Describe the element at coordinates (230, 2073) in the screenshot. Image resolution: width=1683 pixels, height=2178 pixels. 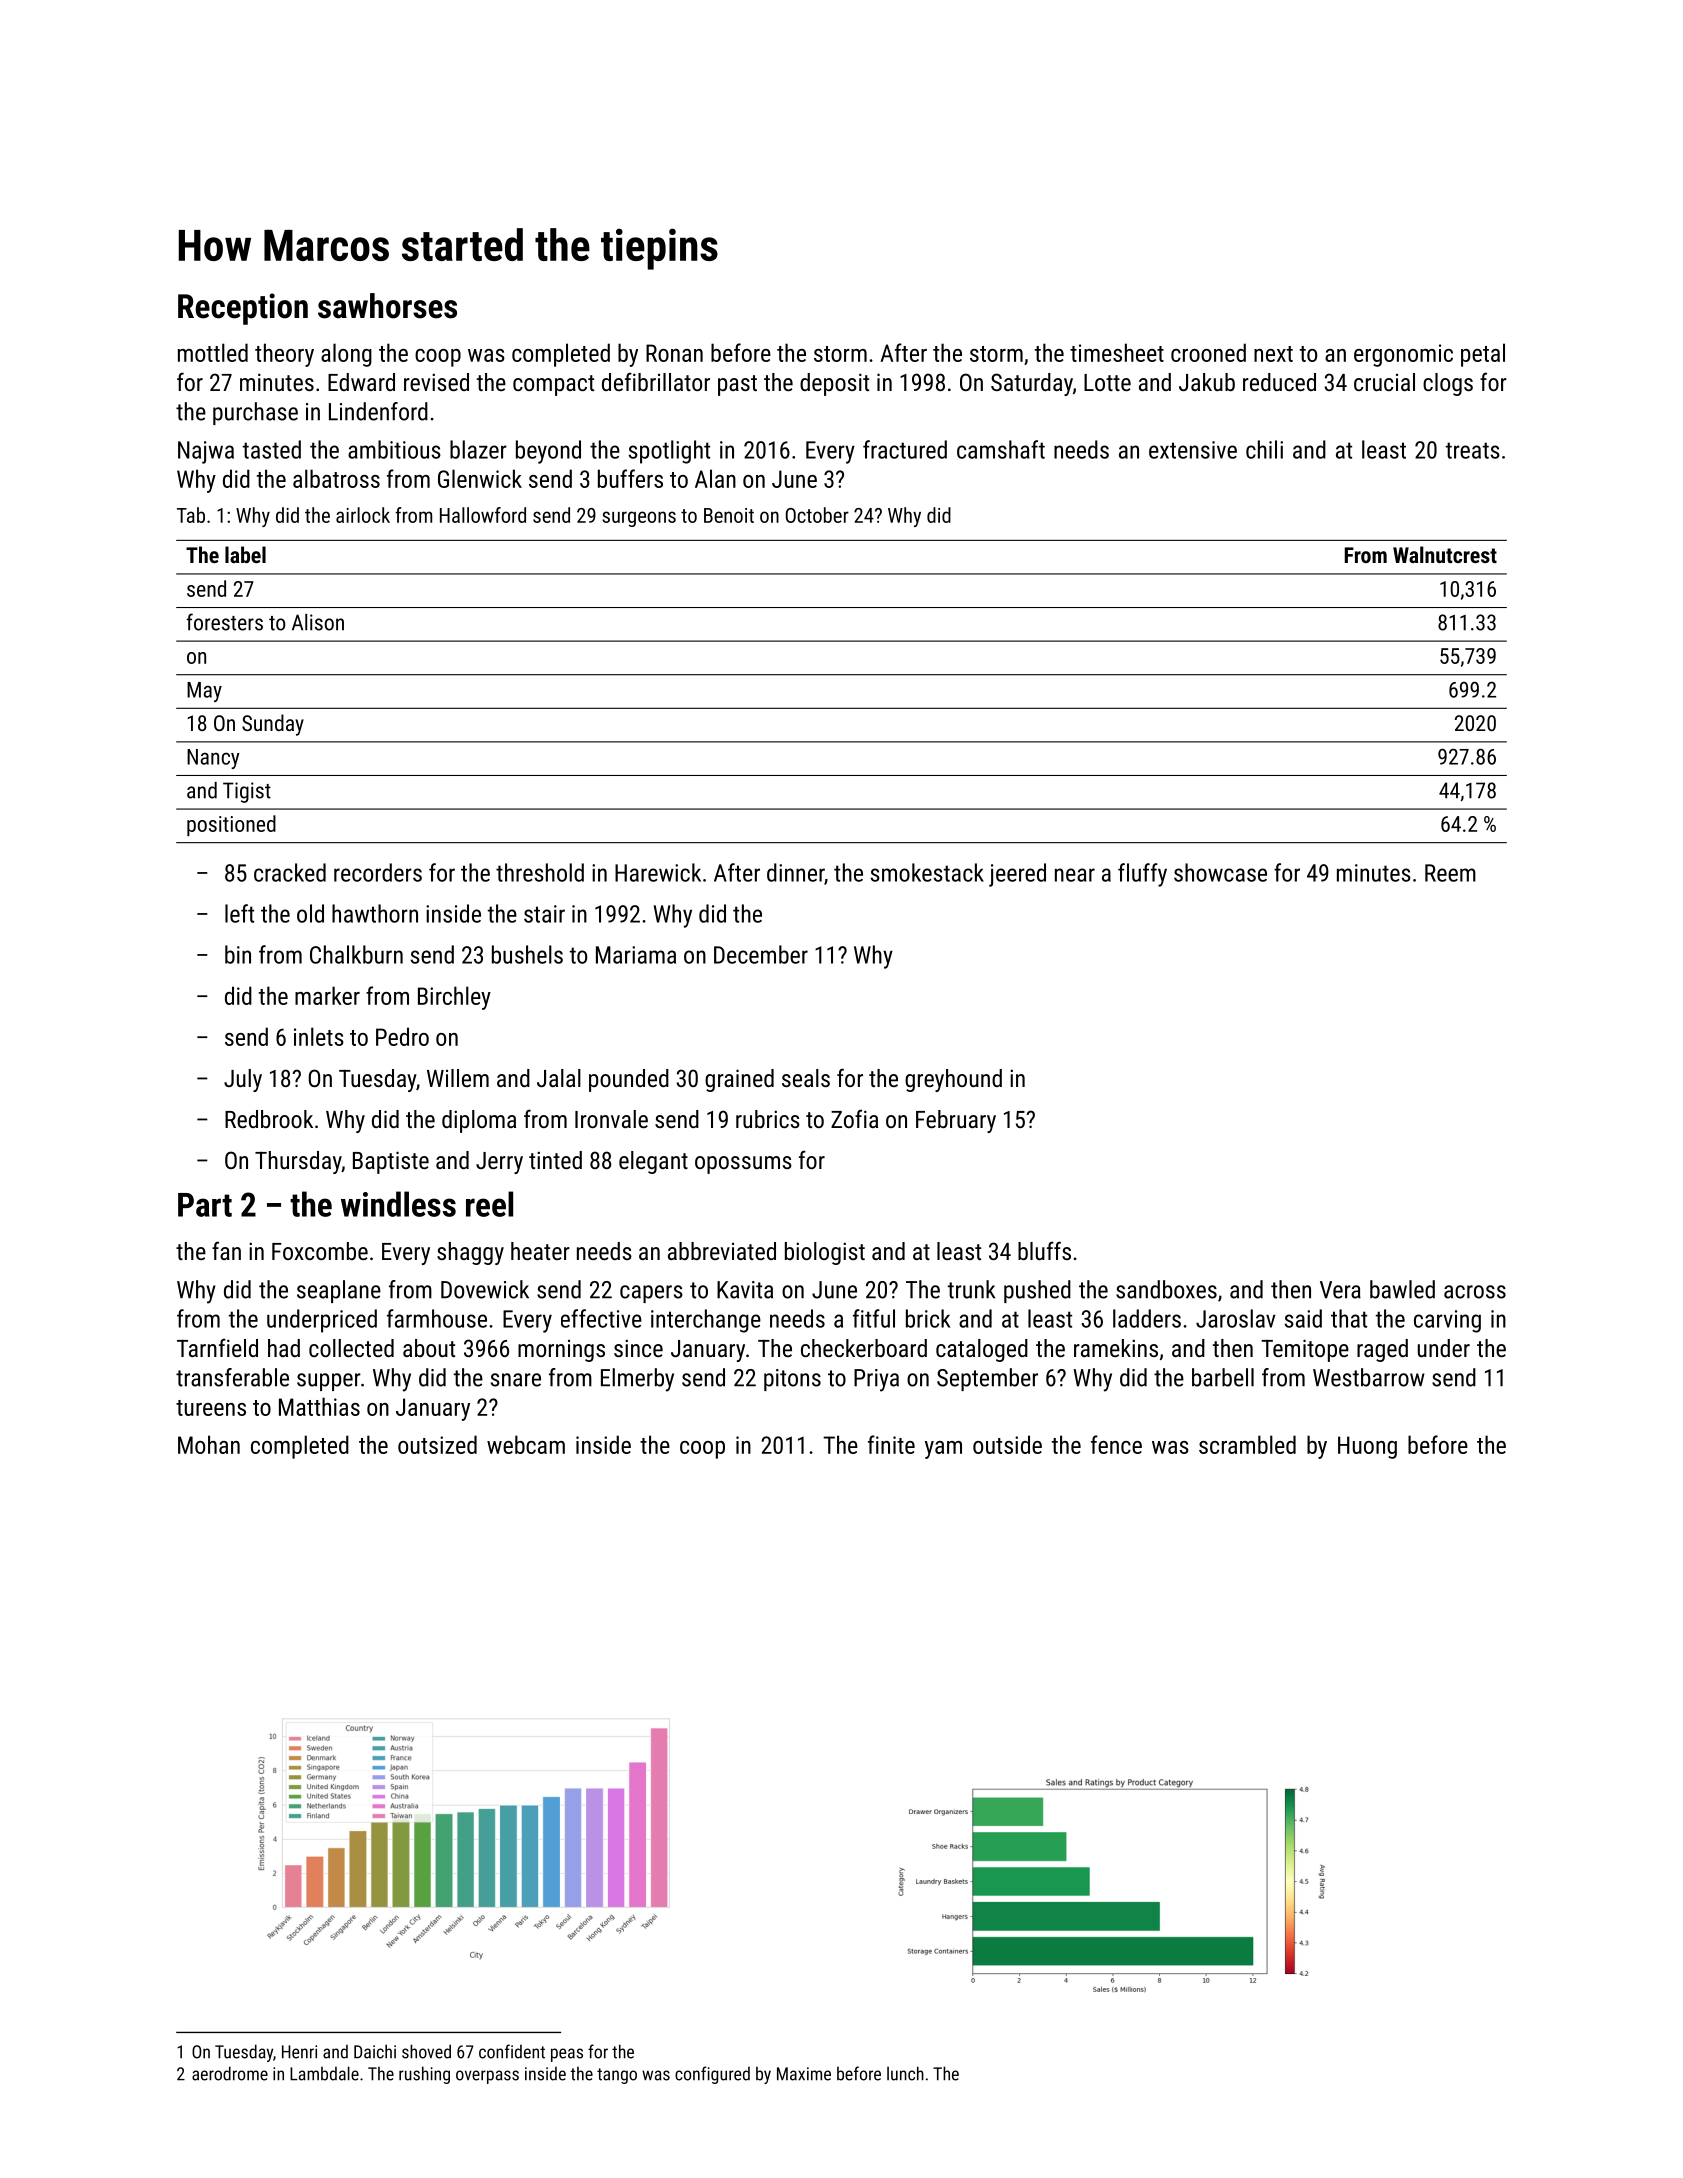
I see `aerodrome` at that location.
